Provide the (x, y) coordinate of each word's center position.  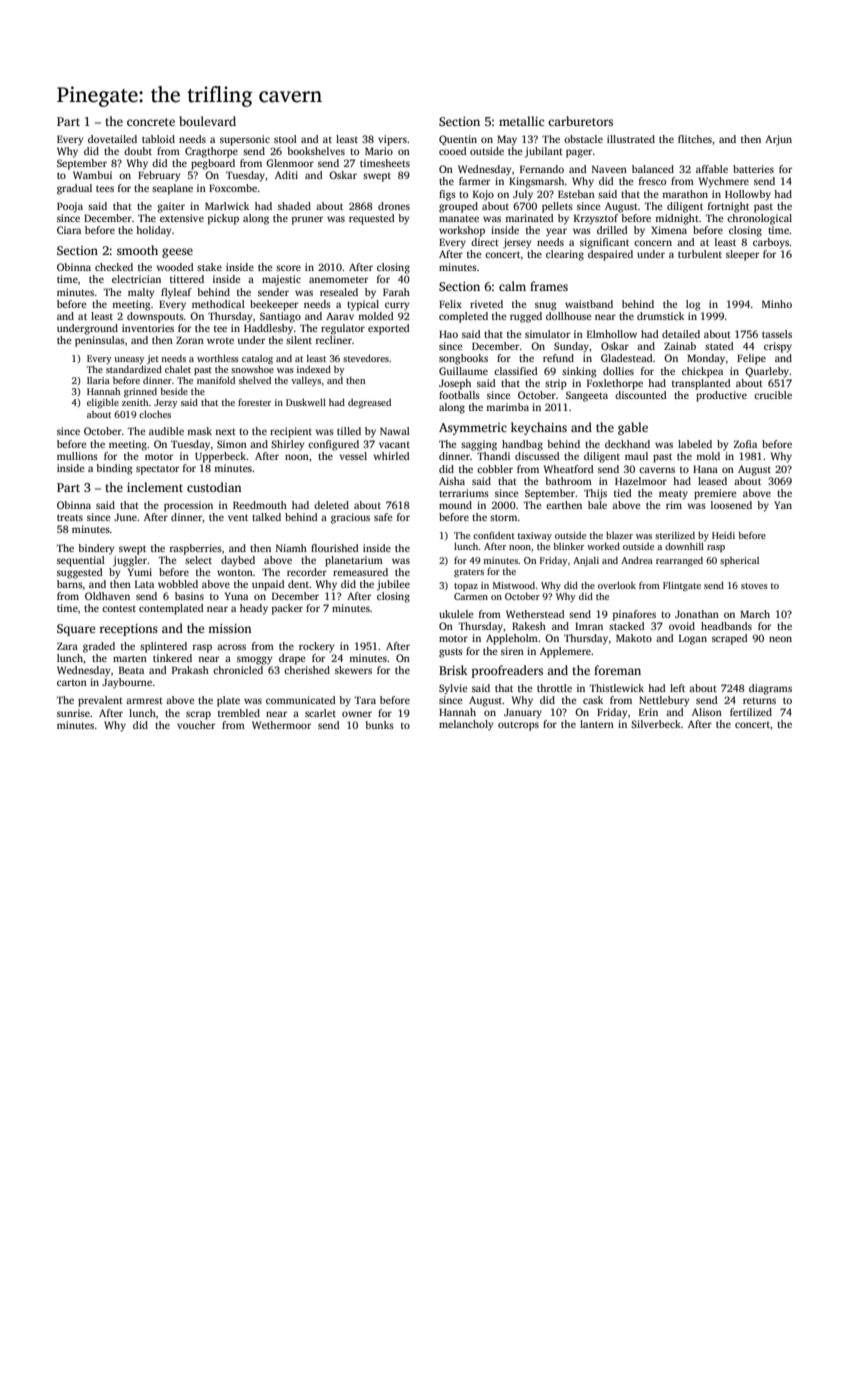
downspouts (155, 317)
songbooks (463, 359)
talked (266, 517)
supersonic (245, 140)
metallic (521, 121)
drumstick (660, 316)
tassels (777, 334)
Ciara (69, 230)
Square (76, 630)
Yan (783, 505)
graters (469, 573)
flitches (695, 139)
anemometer (338, 280)
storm (504, 517)
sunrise (73, 713)
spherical (739, 561)
